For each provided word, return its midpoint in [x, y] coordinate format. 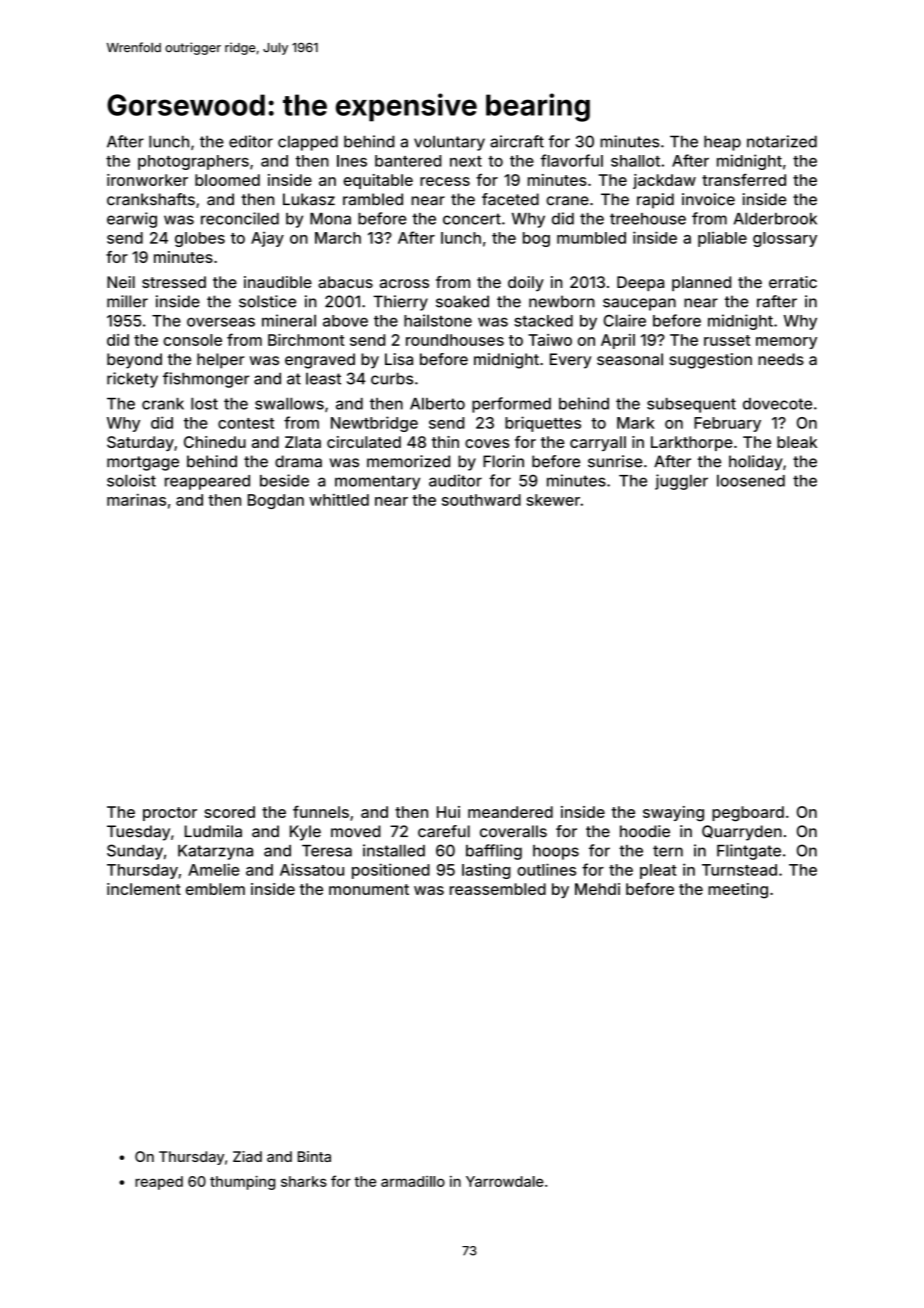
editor [251, 141]
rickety [132, 380]
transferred [744, 179]
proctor [170, 814]
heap [722, 143]
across [404, 283]
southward [481, 500]
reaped [159, 1183]
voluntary [449, 143]
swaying [673, 814]
